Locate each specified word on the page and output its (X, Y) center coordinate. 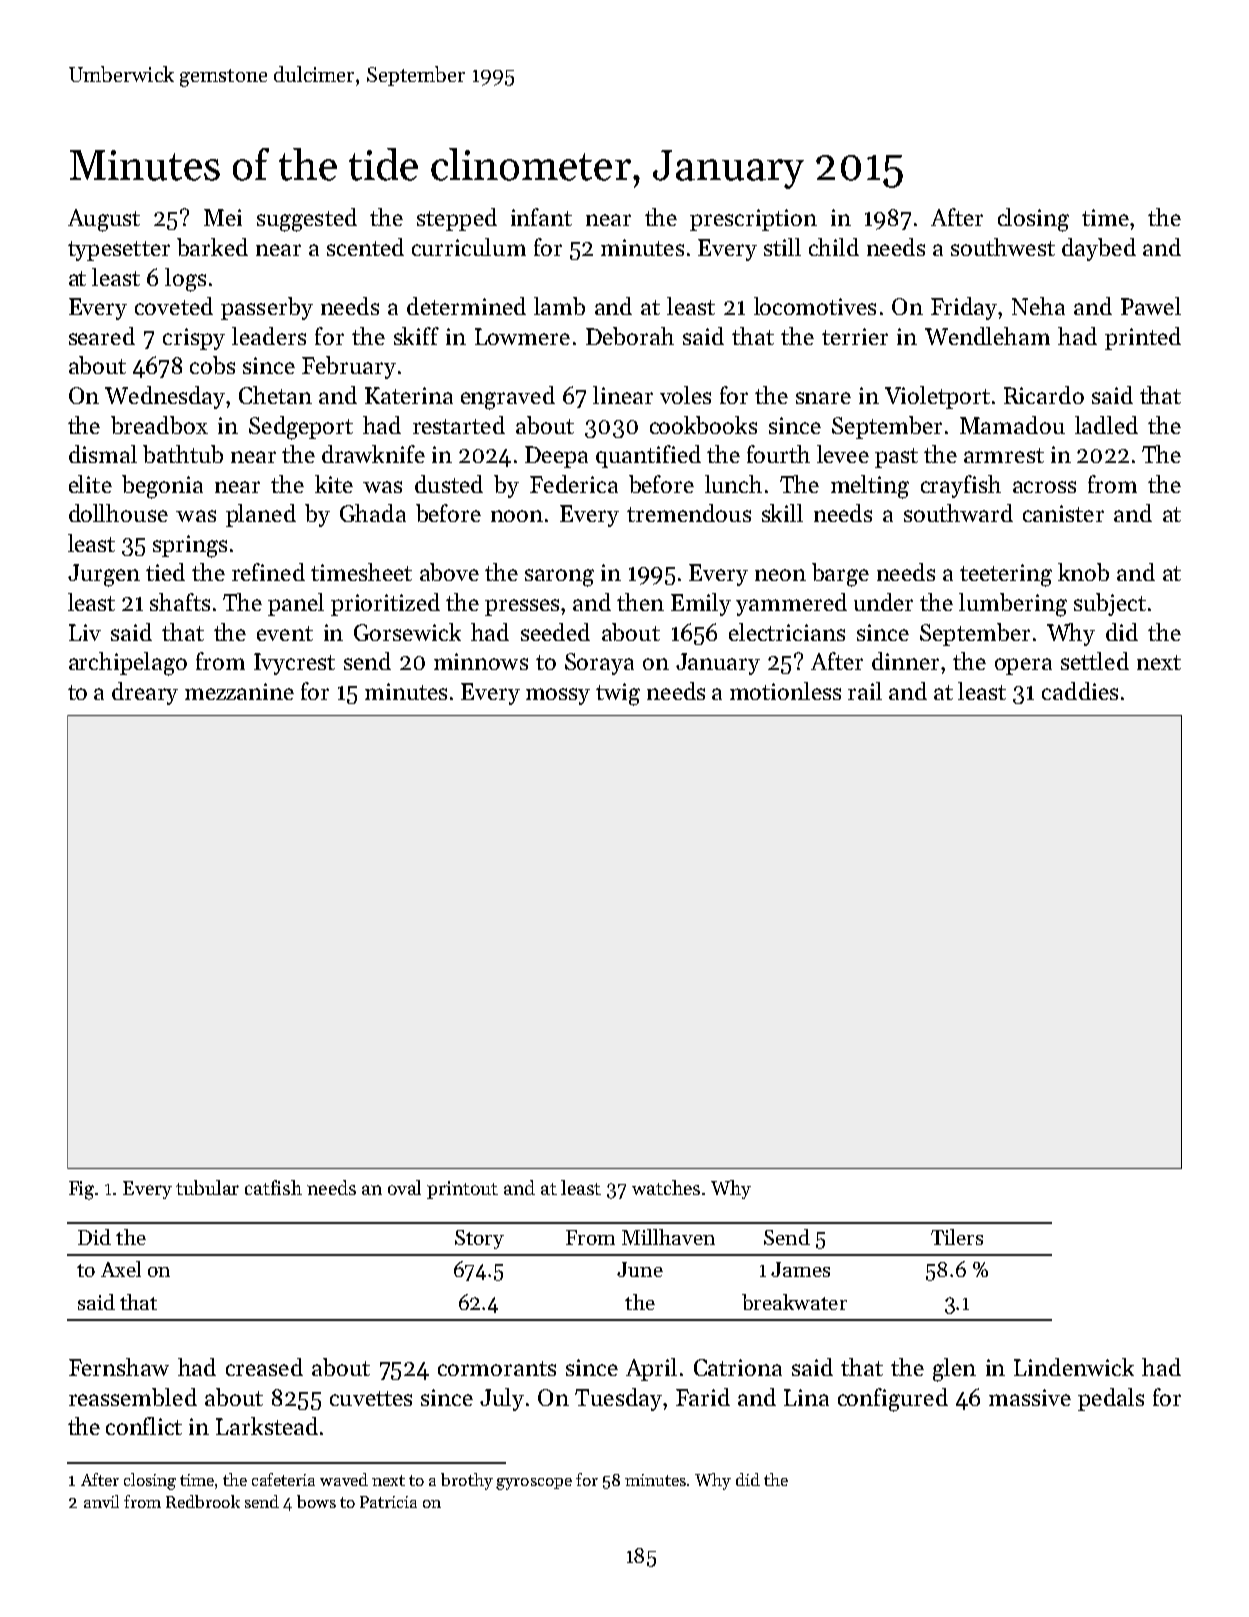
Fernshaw (119, 1367)
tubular (207, 1187)
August (104, 220)
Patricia (388, 1502)
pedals (1111, 1399)
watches (666, 1187)
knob (1083, 572)
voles (685, 395)
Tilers (957, 1237)
